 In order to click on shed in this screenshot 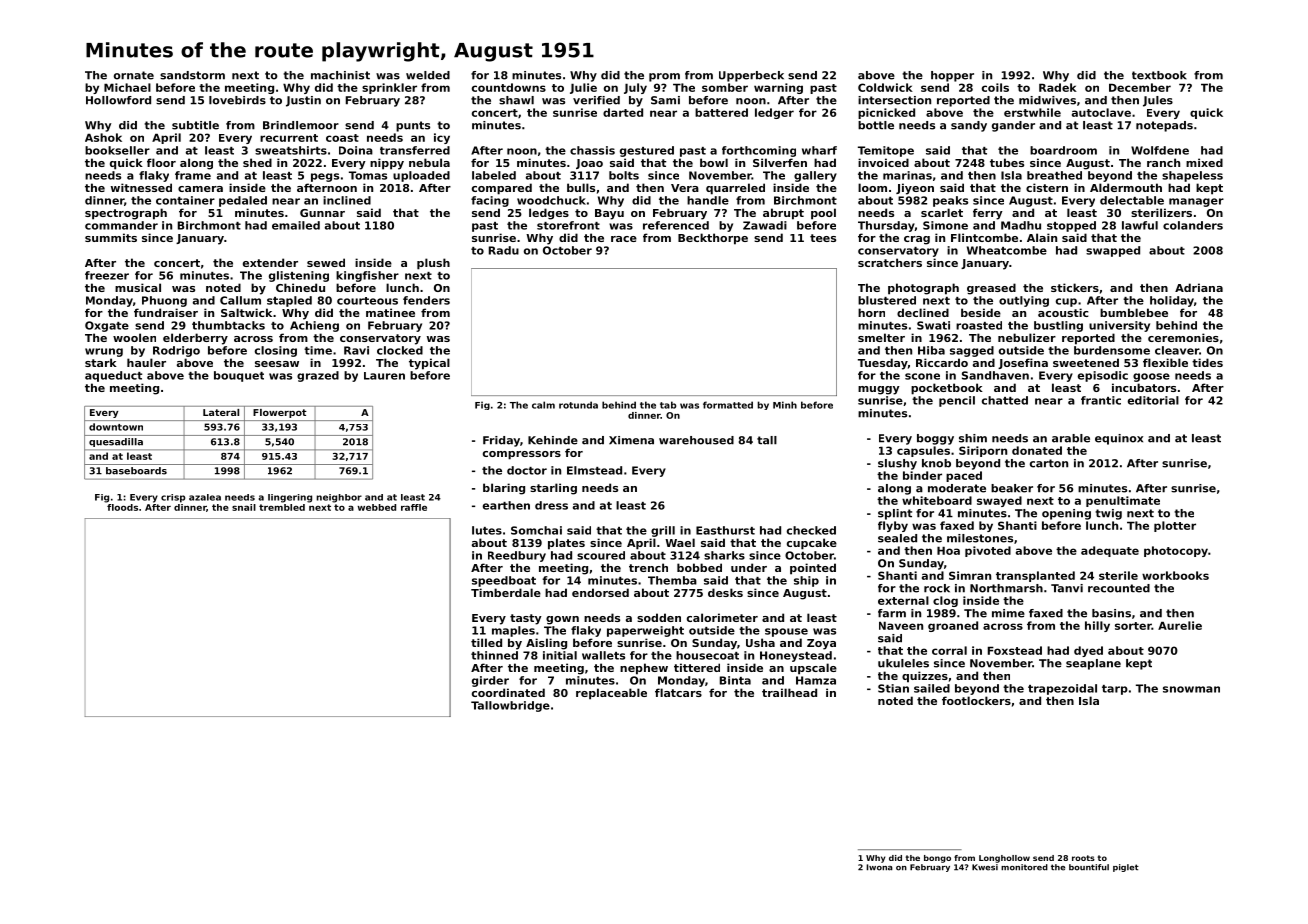, I will do `click(257, 162)`.
